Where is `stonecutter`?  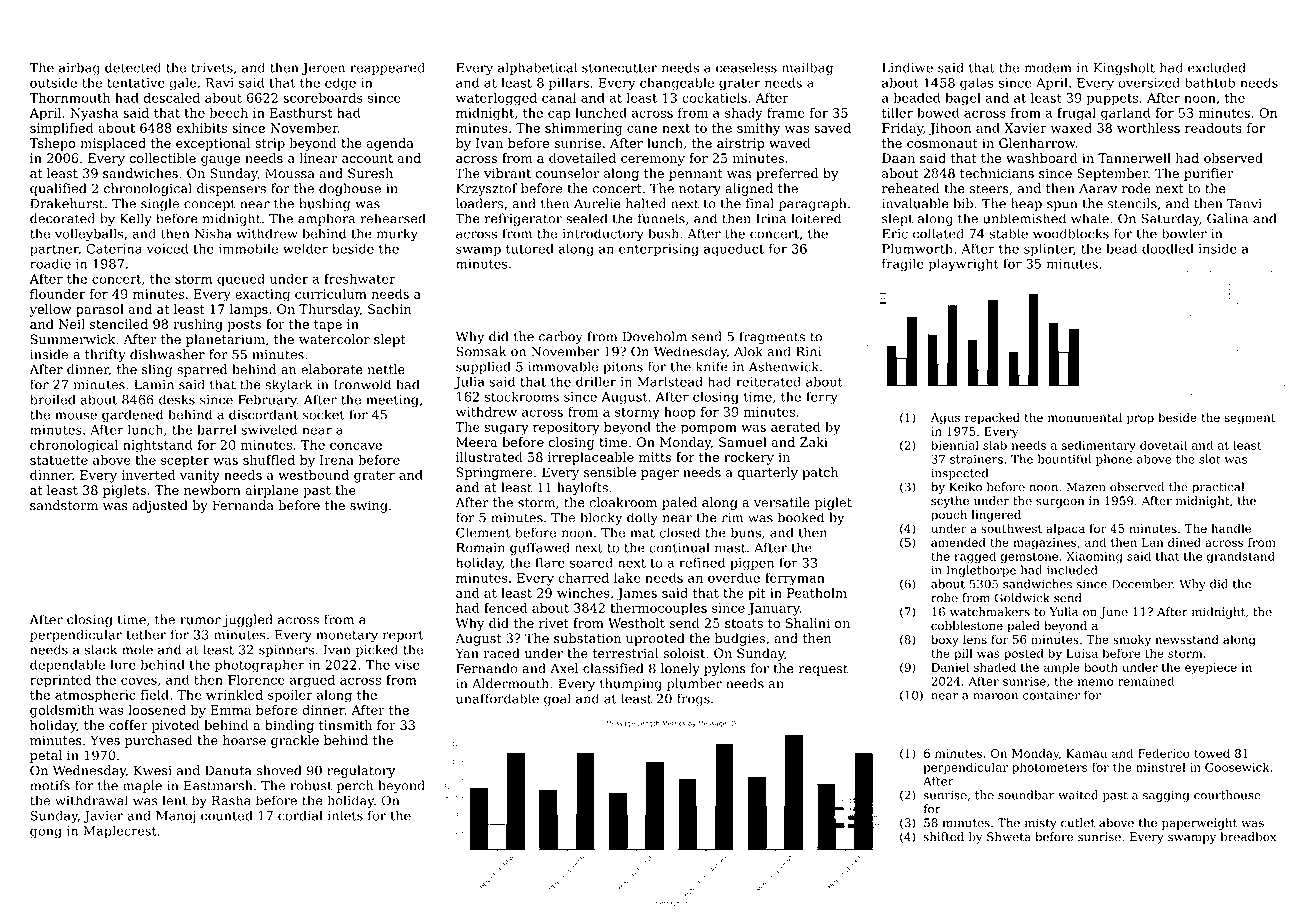 stonecutter is located at coordinates (619, 68).
